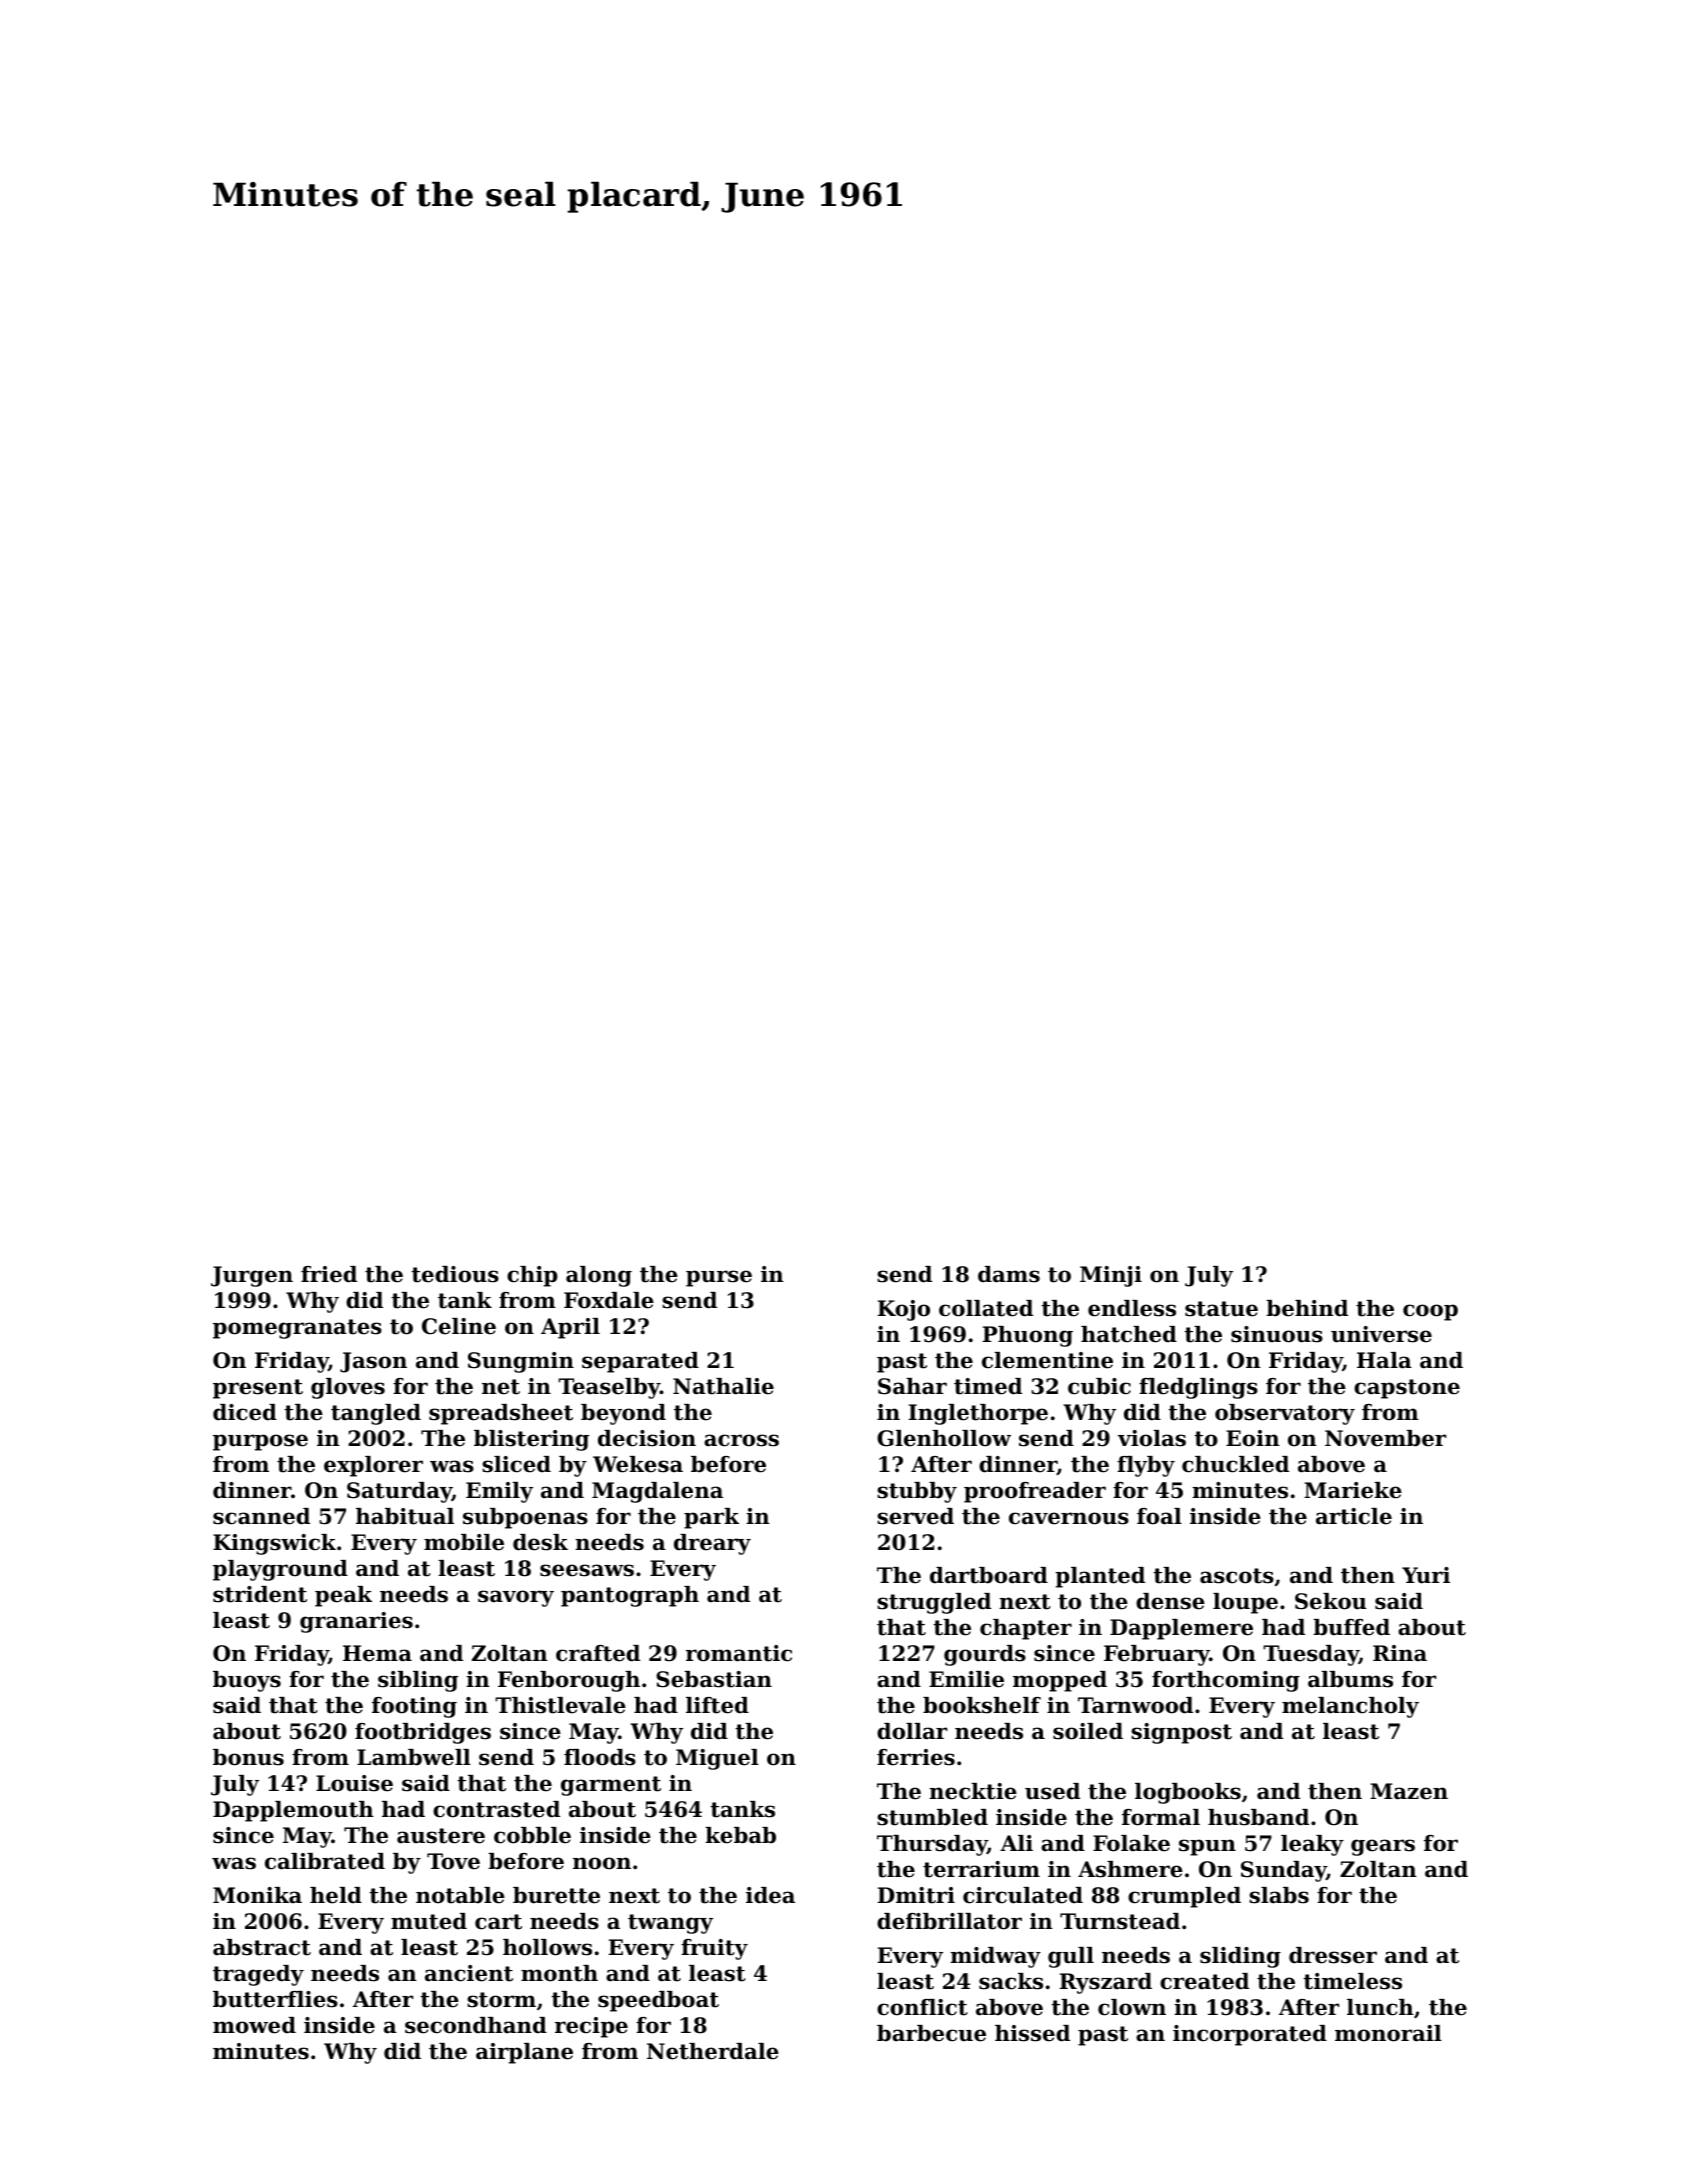  Describe the element at coordinates (469, 1973) in the document. I see `ancient` at that location.
